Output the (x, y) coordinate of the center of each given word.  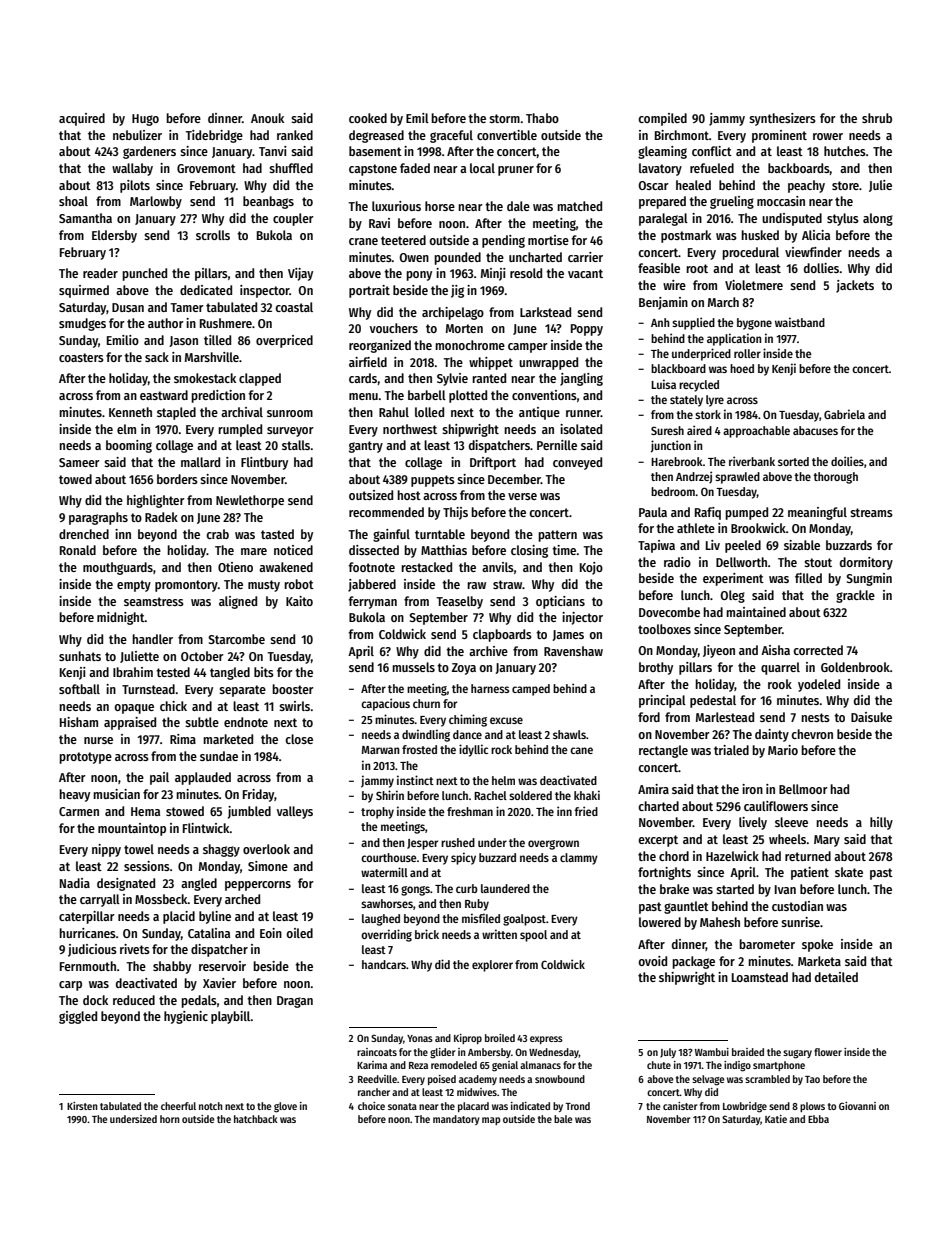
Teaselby (459, 602)
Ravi (379, 223)
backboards (799, 168)
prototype (85, 758)
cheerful (178, 1106)
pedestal (713, 701)
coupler (293, 219)
